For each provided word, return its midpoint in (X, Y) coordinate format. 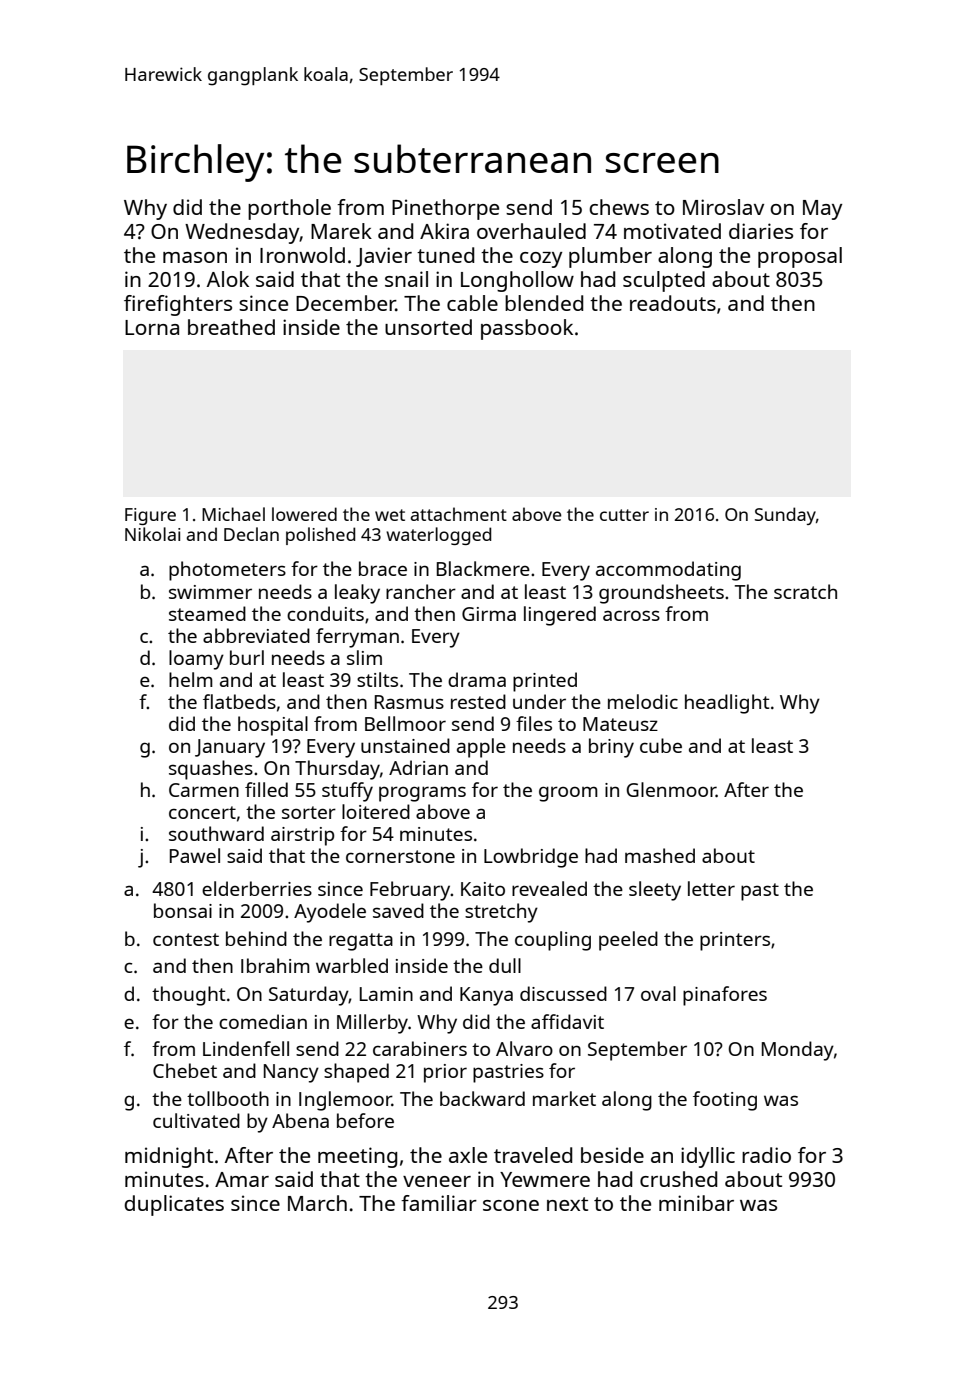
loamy (196, 660)
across (631, 615)
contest (186, 939)
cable (472, 303)
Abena (300, 1120)
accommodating (668, 571)
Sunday (785, 516)
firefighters (178, 305)
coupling (553, 941)
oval (658, 993)
